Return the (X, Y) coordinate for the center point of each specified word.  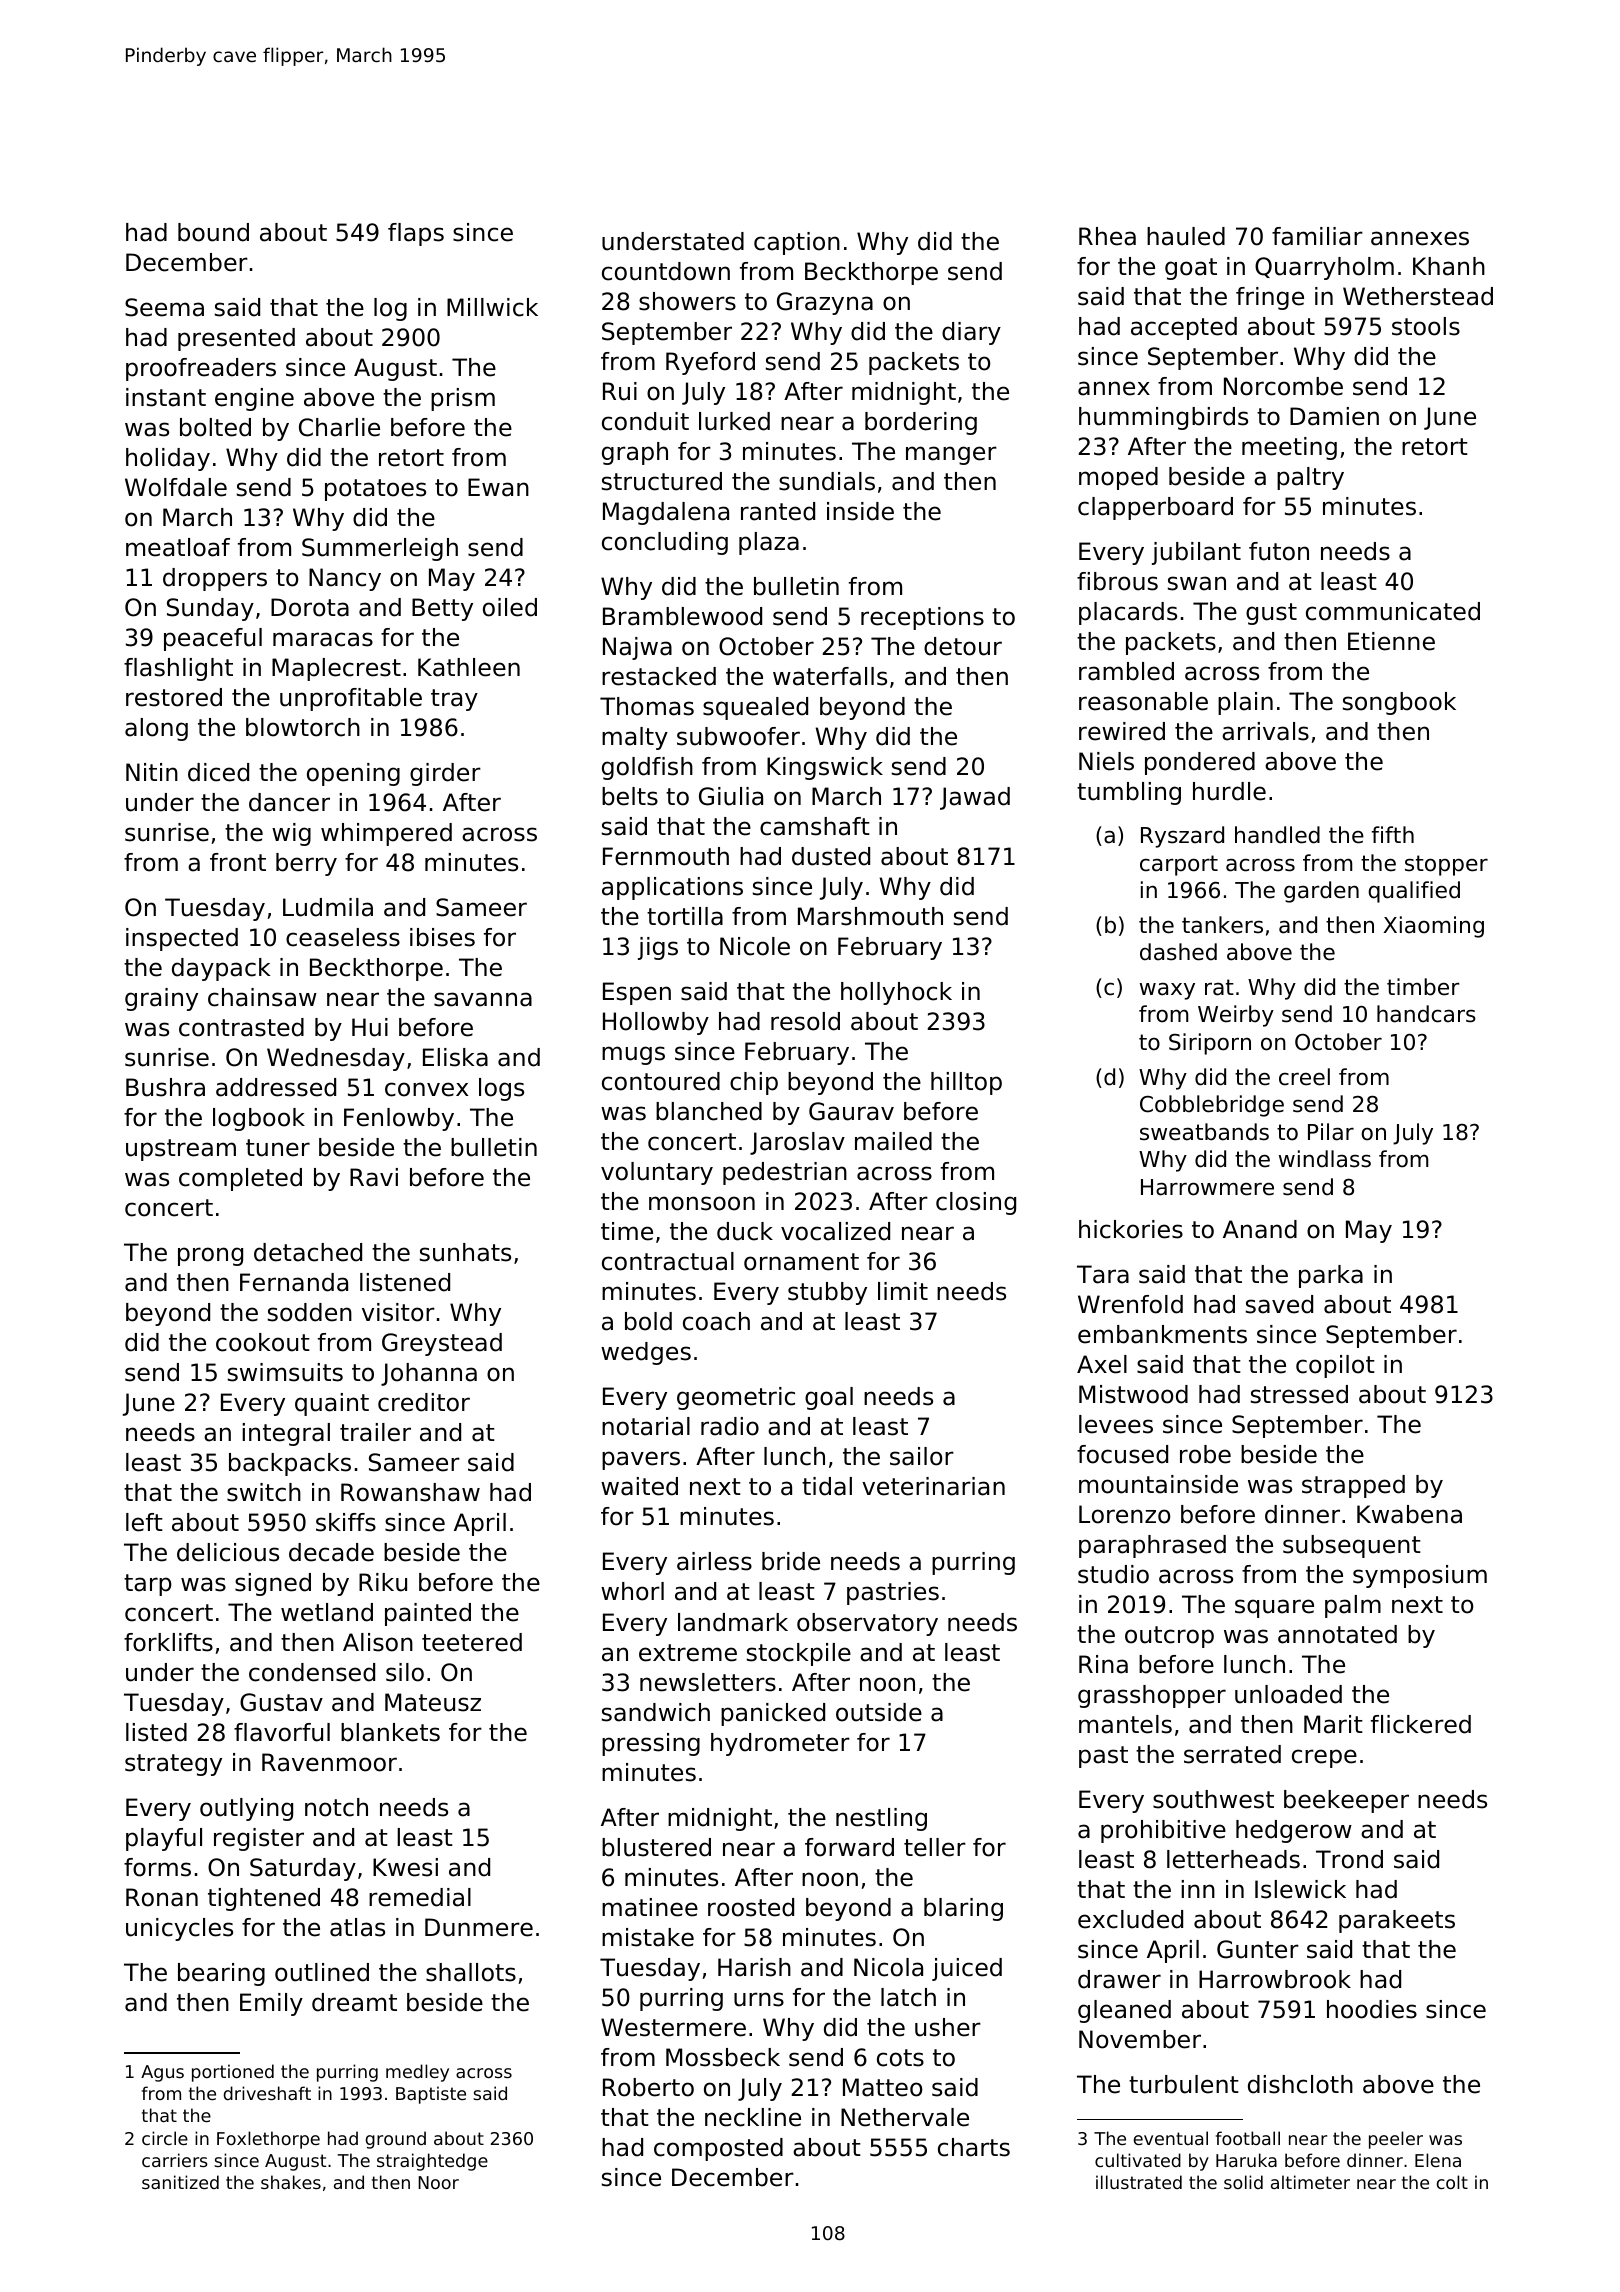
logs (501, 1089)
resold (805, 1021)
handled (1277, 835)
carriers (175, 2160)
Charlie (339, 427)
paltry (1310, 478)
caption (797, 243)
